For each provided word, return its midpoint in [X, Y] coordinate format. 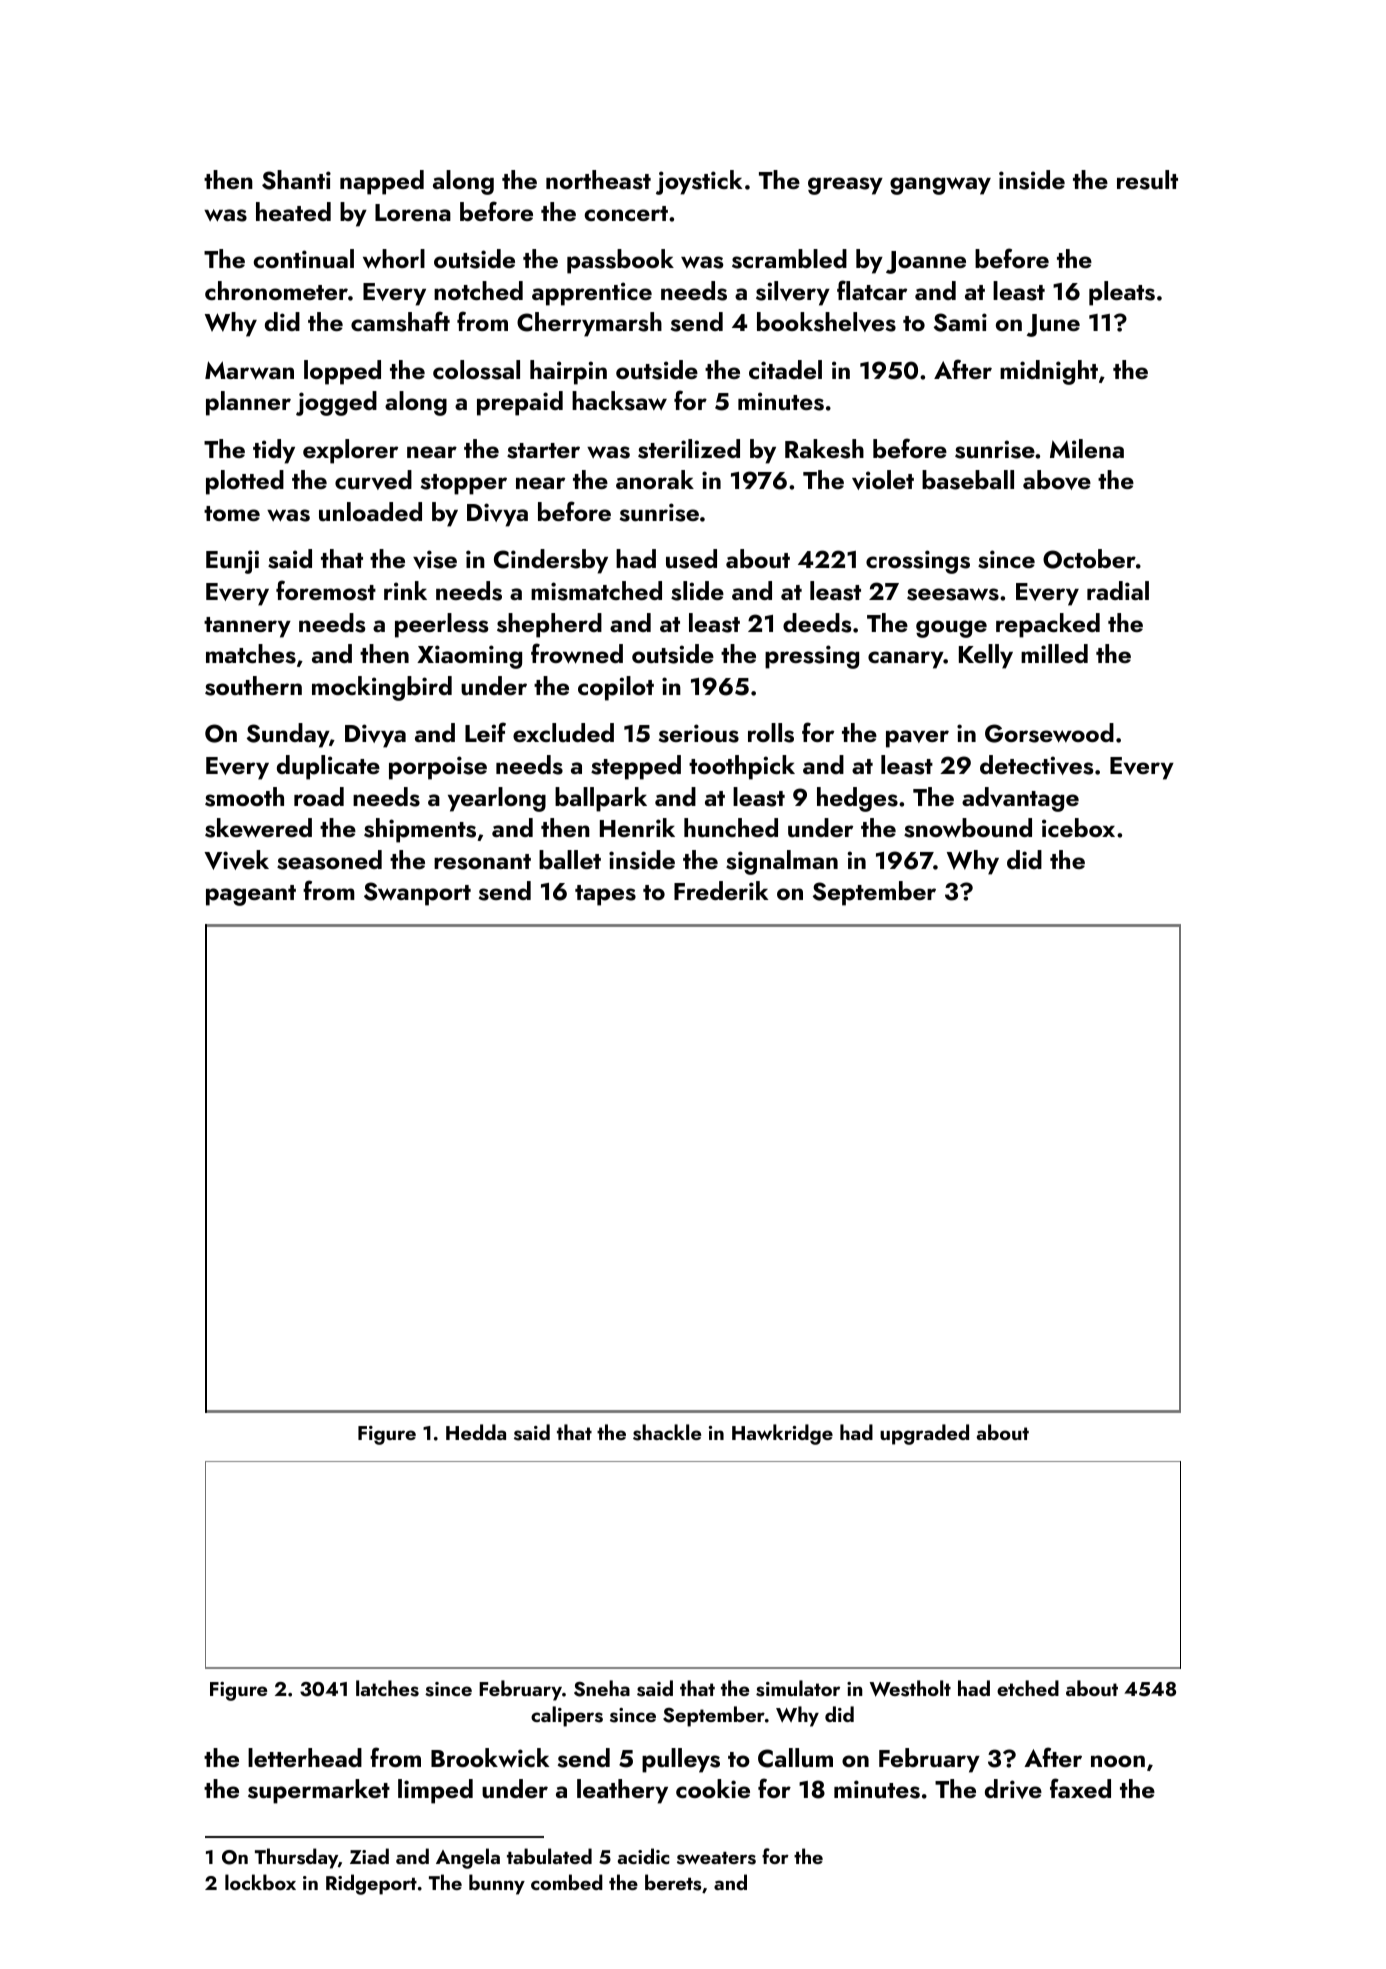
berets [673, 1882]
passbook [620, 261]
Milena [1087, 448]
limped [435, 1791]
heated [293, 211]
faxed [1080, 1788]
